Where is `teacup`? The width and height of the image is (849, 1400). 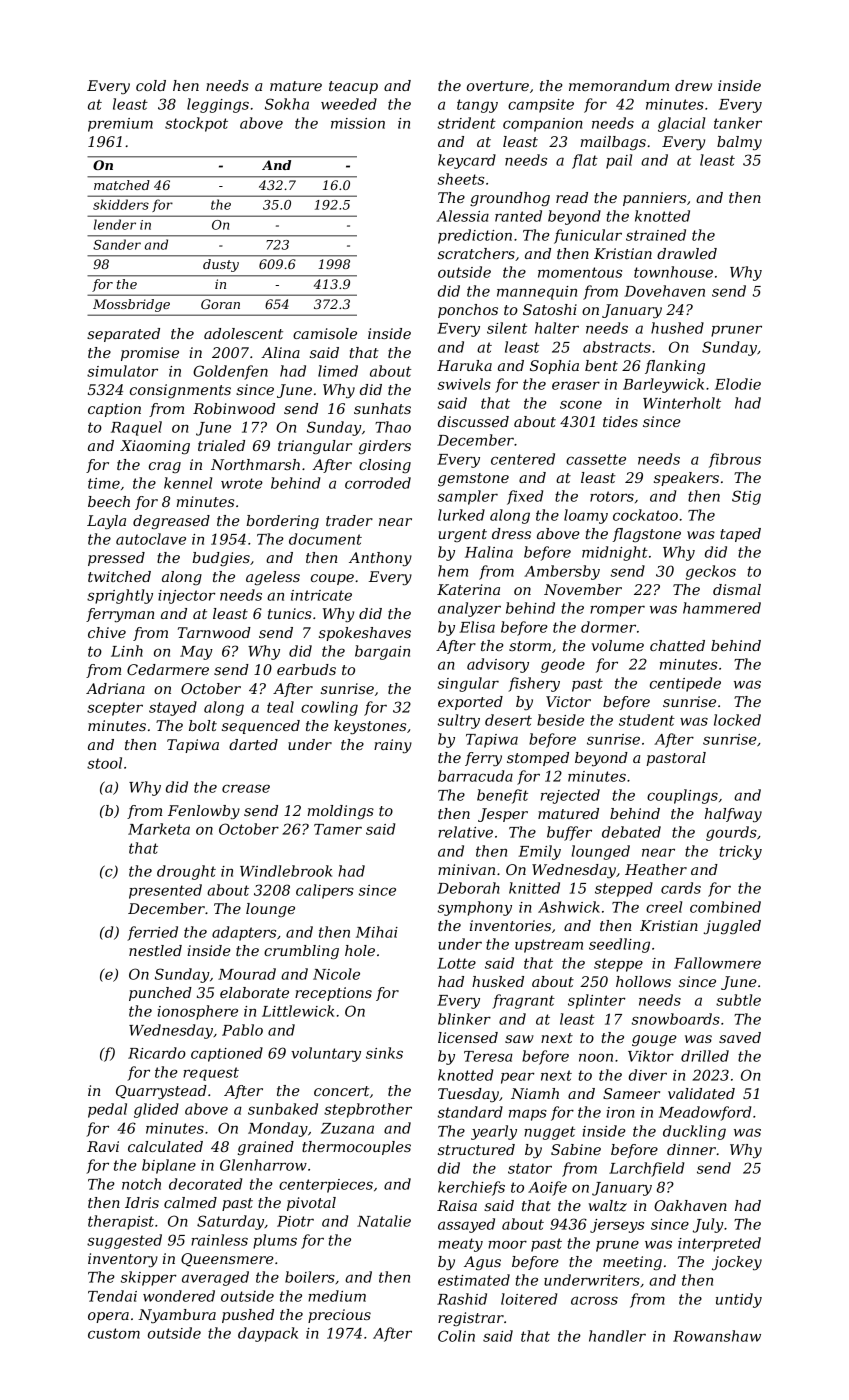
teacup is located at coordinates (353, 87).
